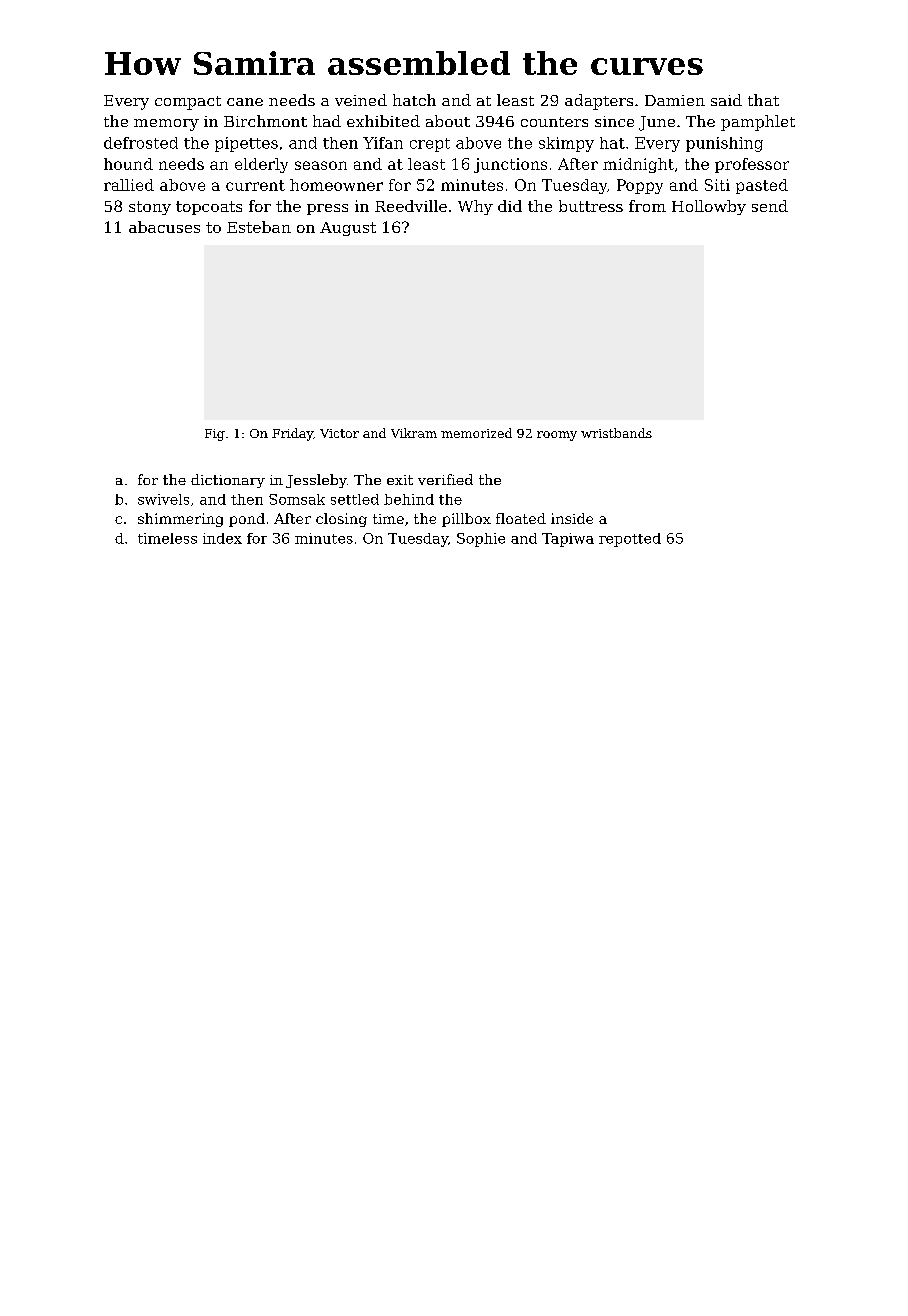 The image size is (908, 1316). I want to click on pond, so click(247, 520).
